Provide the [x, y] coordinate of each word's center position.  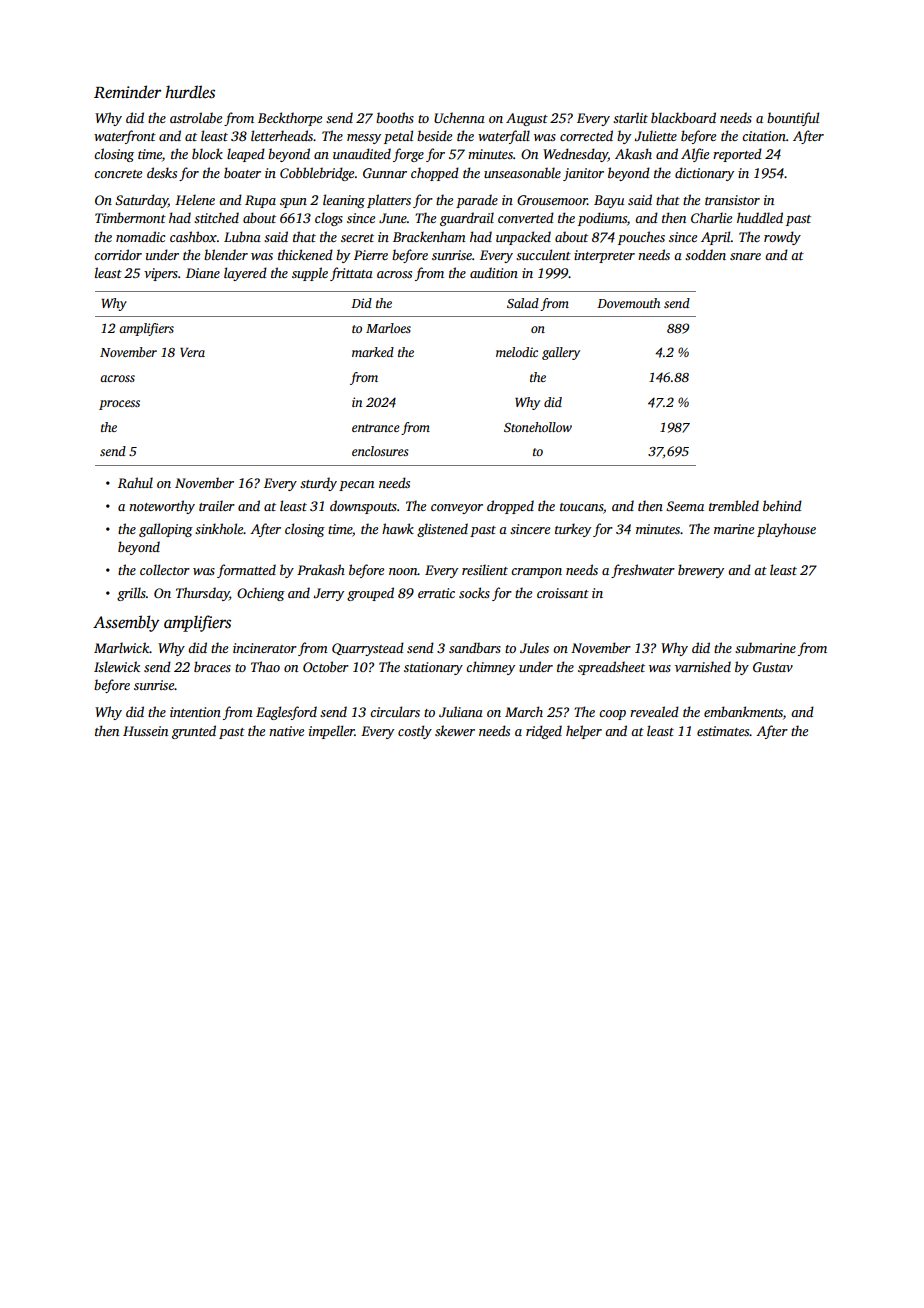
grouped [370, 594]
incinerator [265, 648]
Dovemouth [628, 303]
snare [745, 256]
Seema [685, 506]
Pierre [371, 255]
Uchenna [459, 117]
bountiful [793, 119]
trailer [217, 505]
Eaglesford [286, 713]
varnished [703, 666]
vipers [161, 274]
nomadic [140, 236]
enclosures [380, 451]
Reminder [127, 92]
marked [373, 352]
